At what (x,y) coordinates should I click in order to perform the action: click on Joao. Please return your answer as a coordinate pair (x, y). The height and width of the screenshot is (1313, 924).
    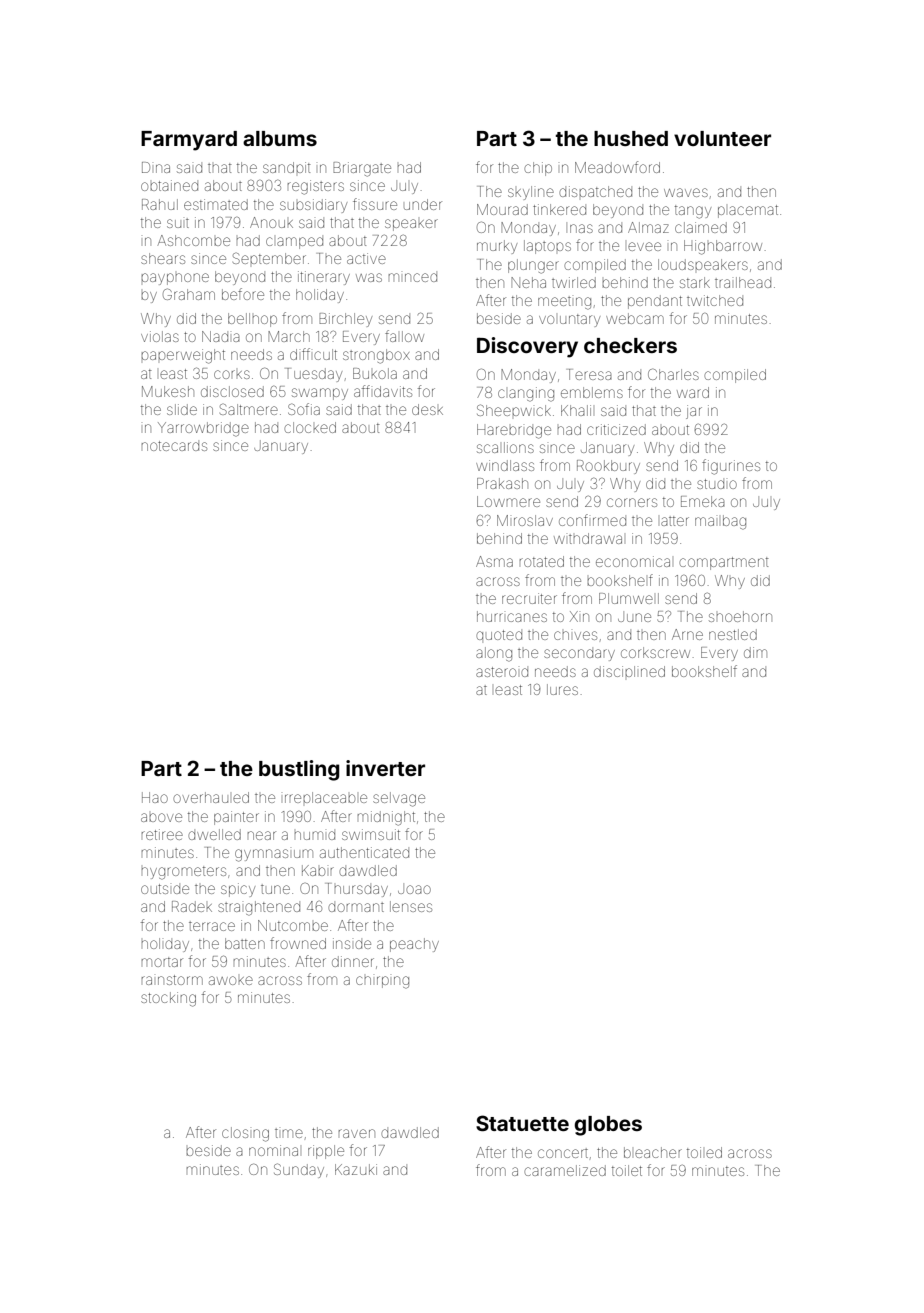
    Looking at the image, I should click on (414, 889).
